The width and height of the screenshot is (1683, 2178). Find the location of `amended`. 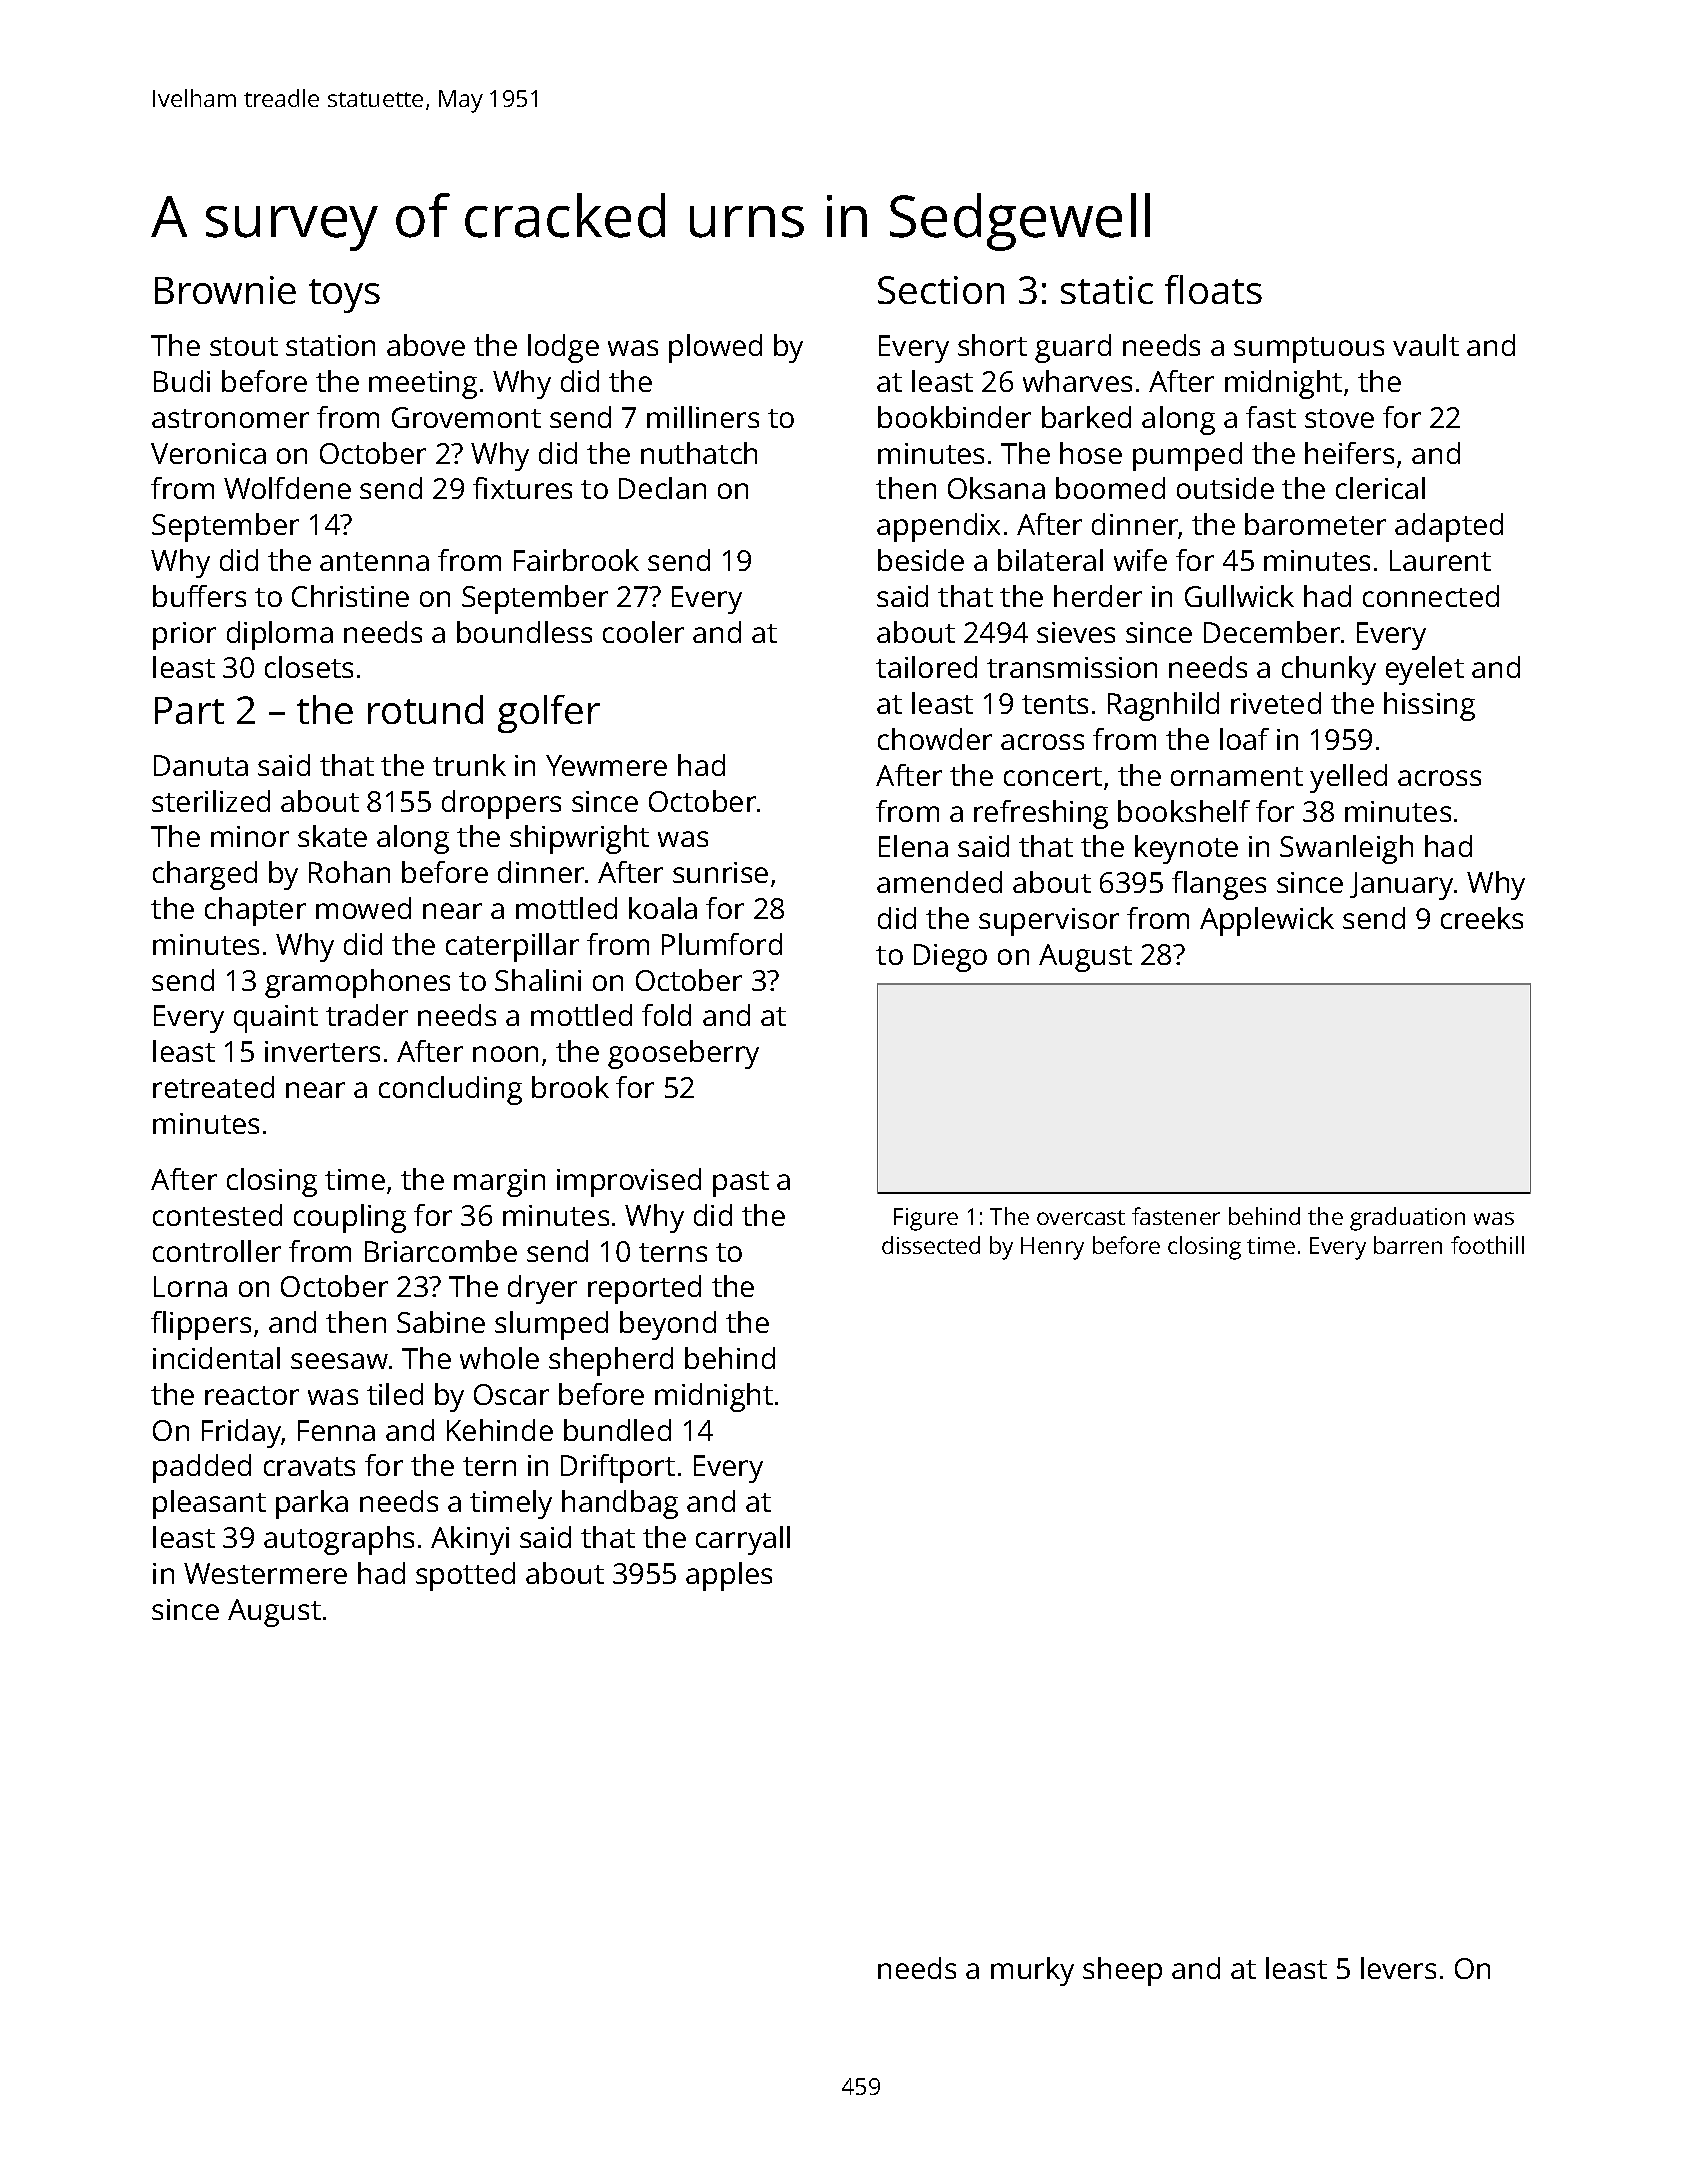

amended is located at coordinates (939, 882).
